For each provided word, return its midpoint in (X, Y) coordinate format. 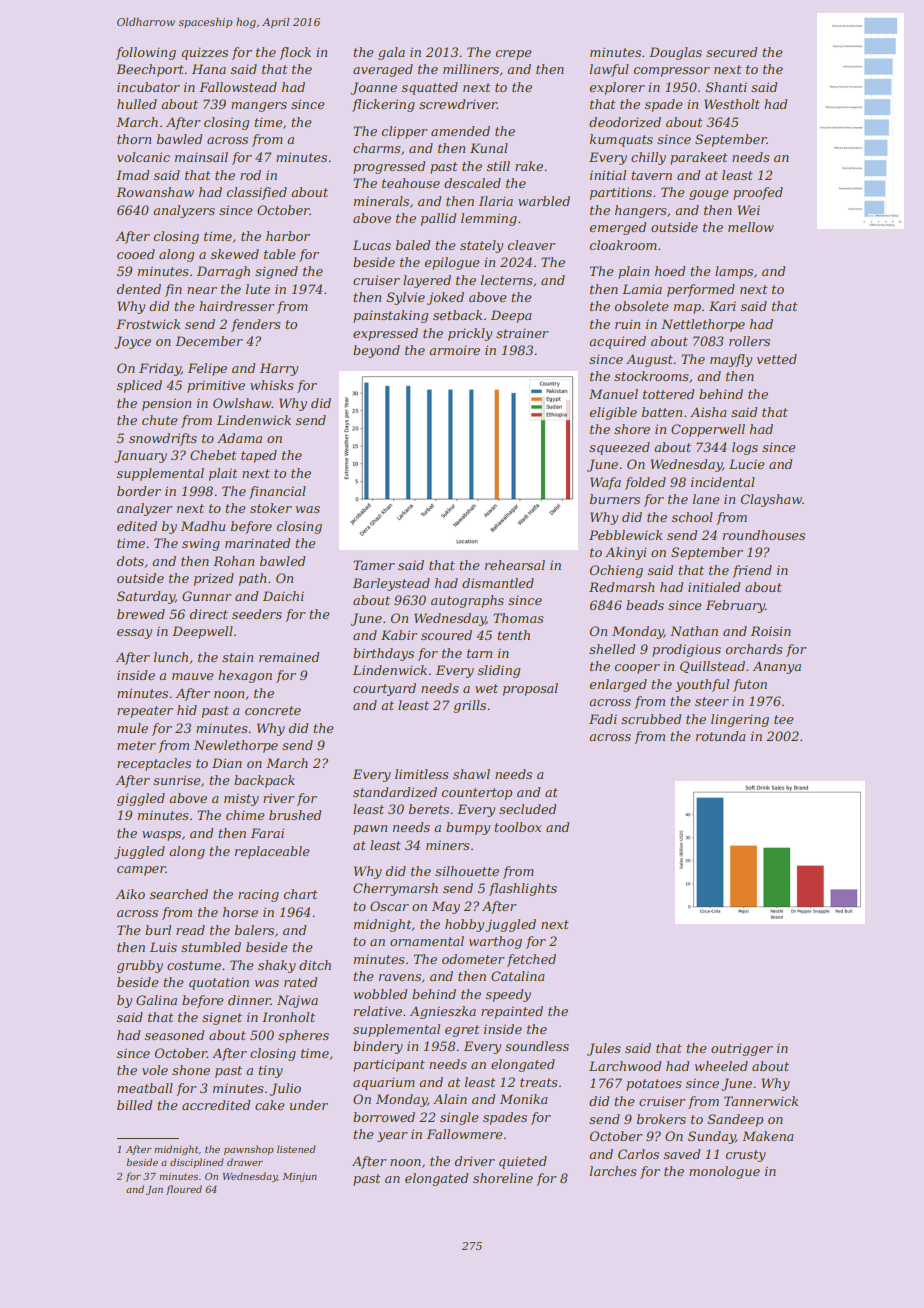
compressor (671, 72)
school (692, 517)
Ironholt (288, 1017)
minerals (381, 201)
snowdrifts (163, 439)
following (146, 53)
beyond (376, 351)
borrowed (384, 1117)
